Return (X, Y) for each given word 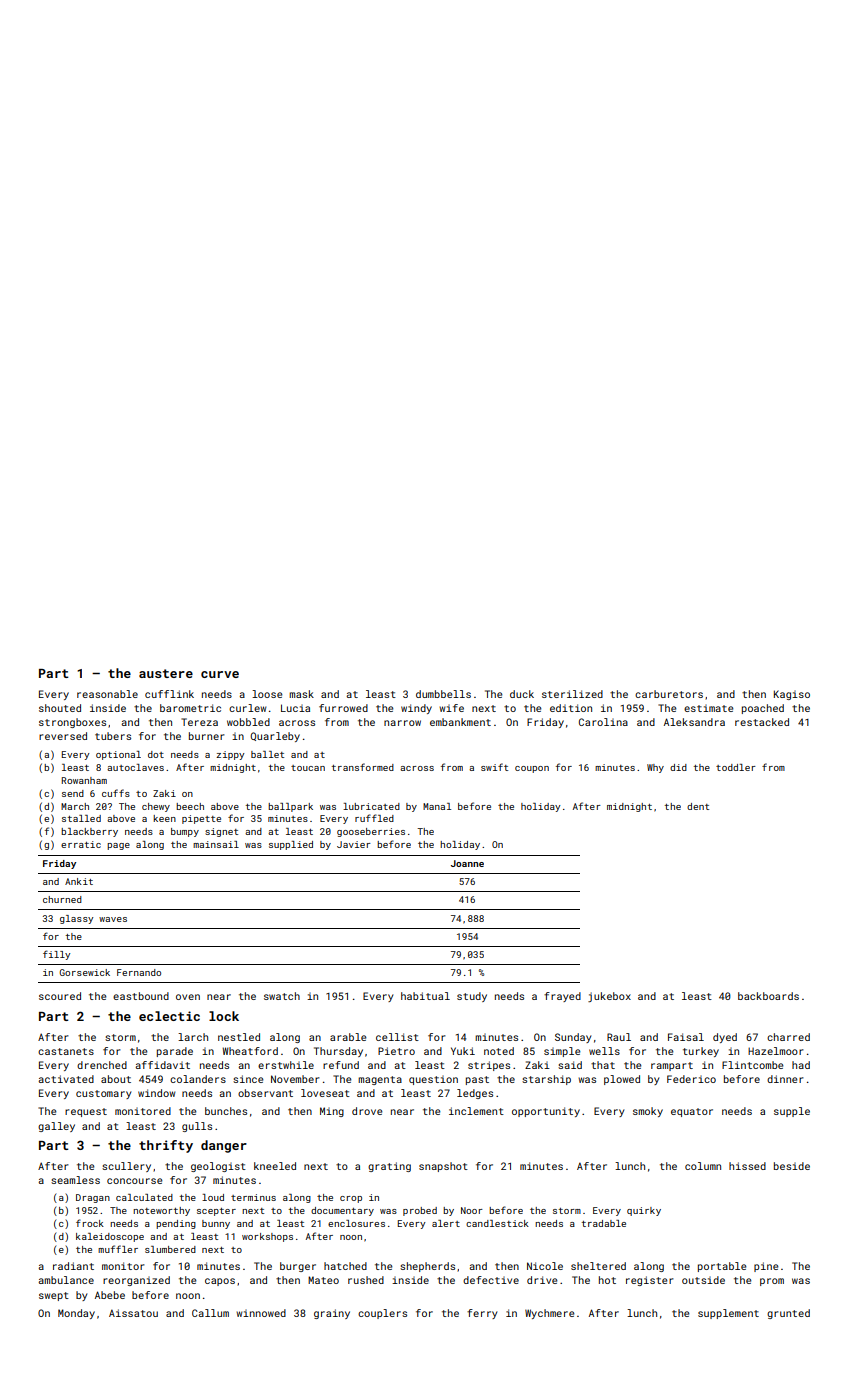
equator (692, 1112)
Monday (76, 1314)
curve (220, 674)
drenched (102, 1065)
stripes (489, 1066)
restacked (762, 722)
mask (301, 694)
